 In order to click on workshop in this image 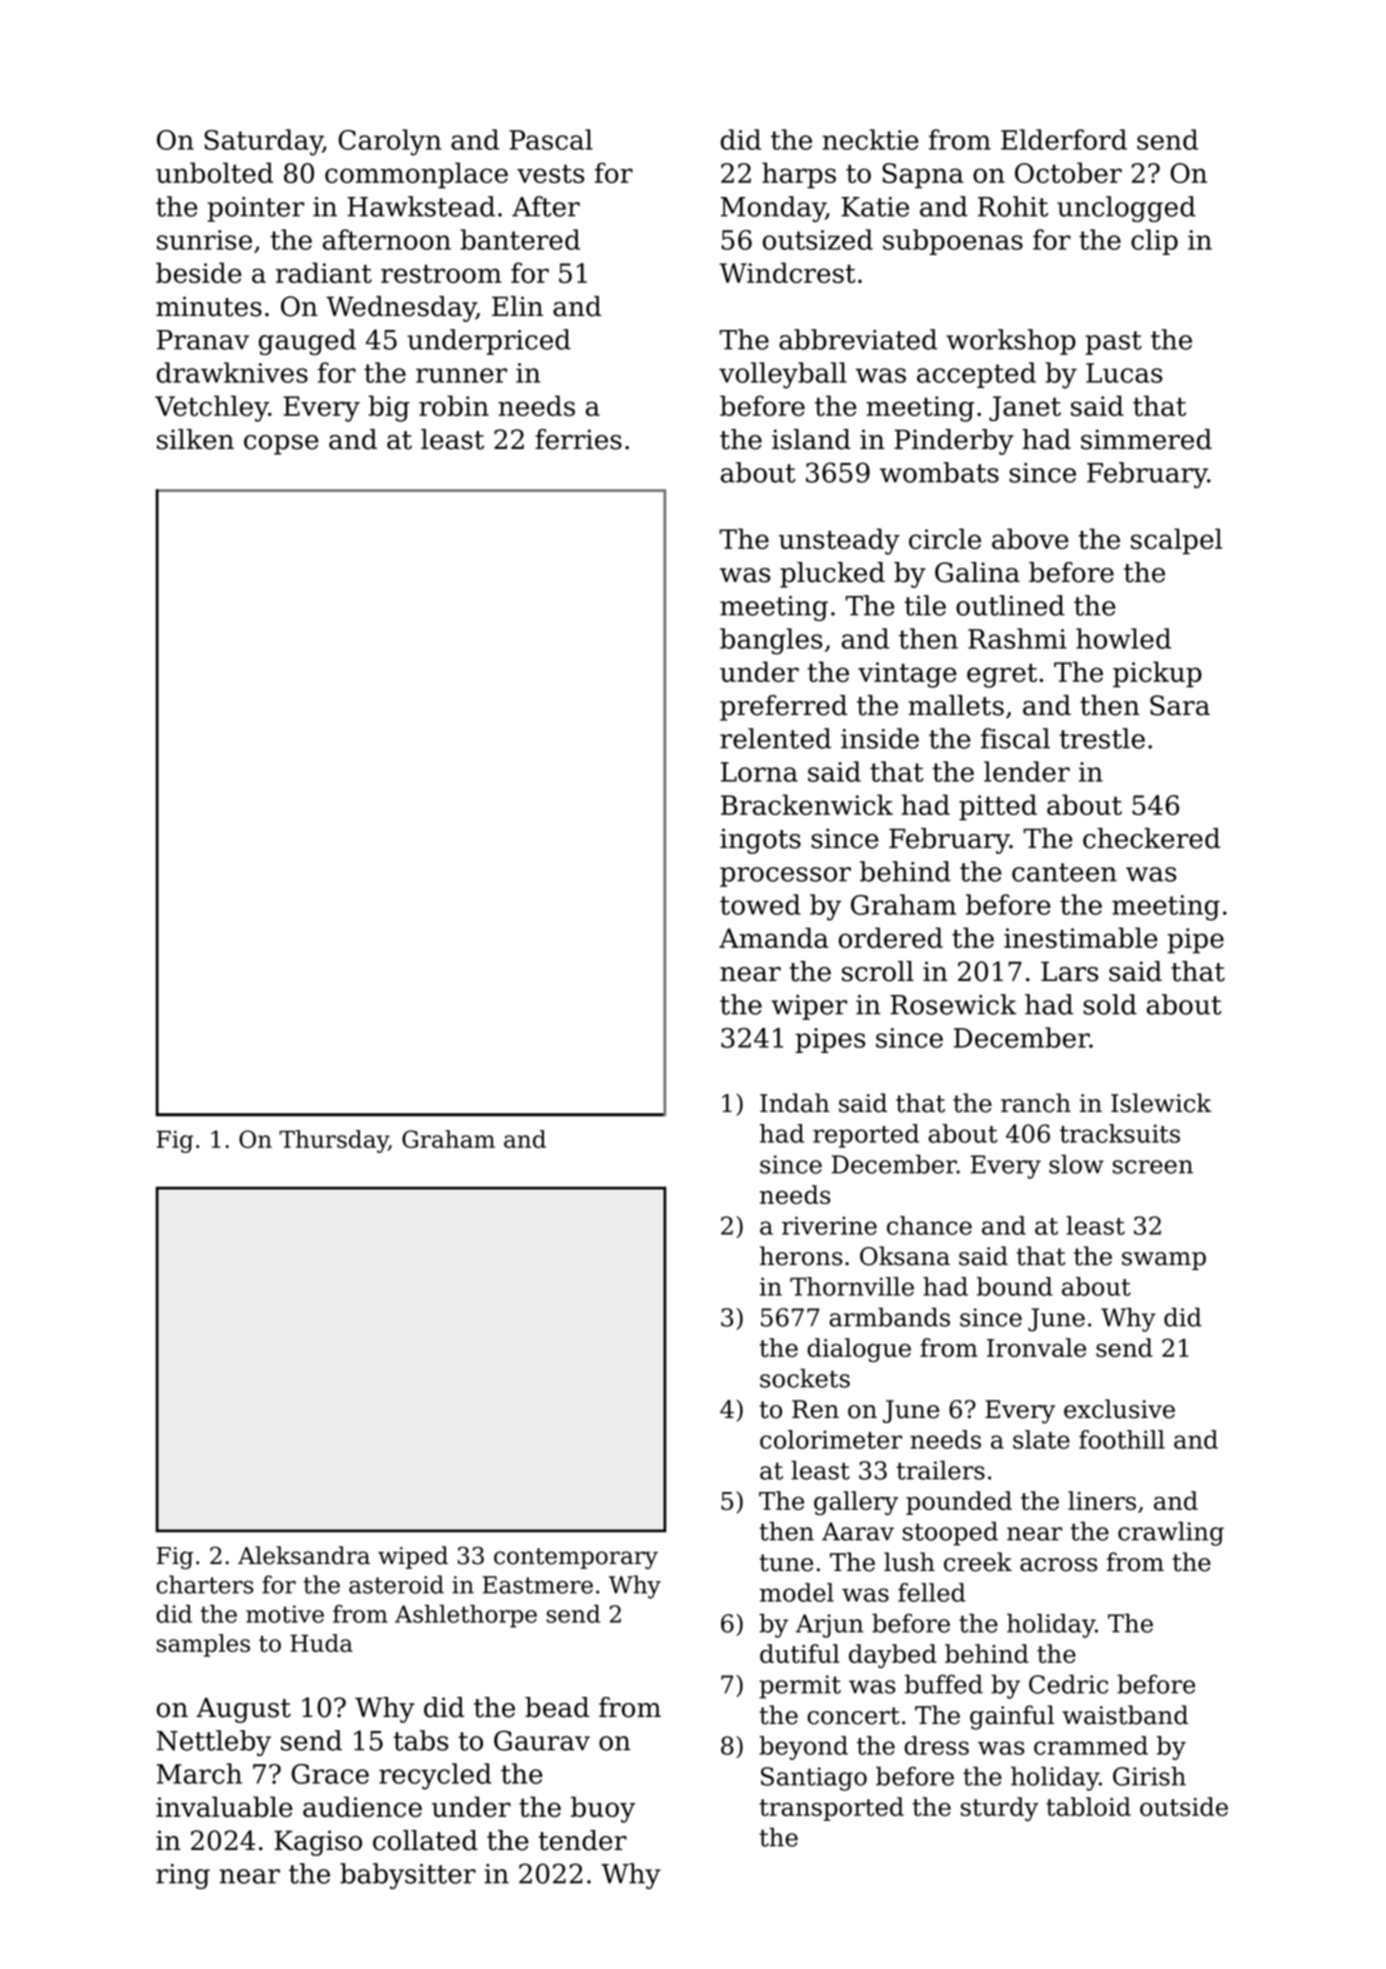, I will do `click(1011, 342)`.
